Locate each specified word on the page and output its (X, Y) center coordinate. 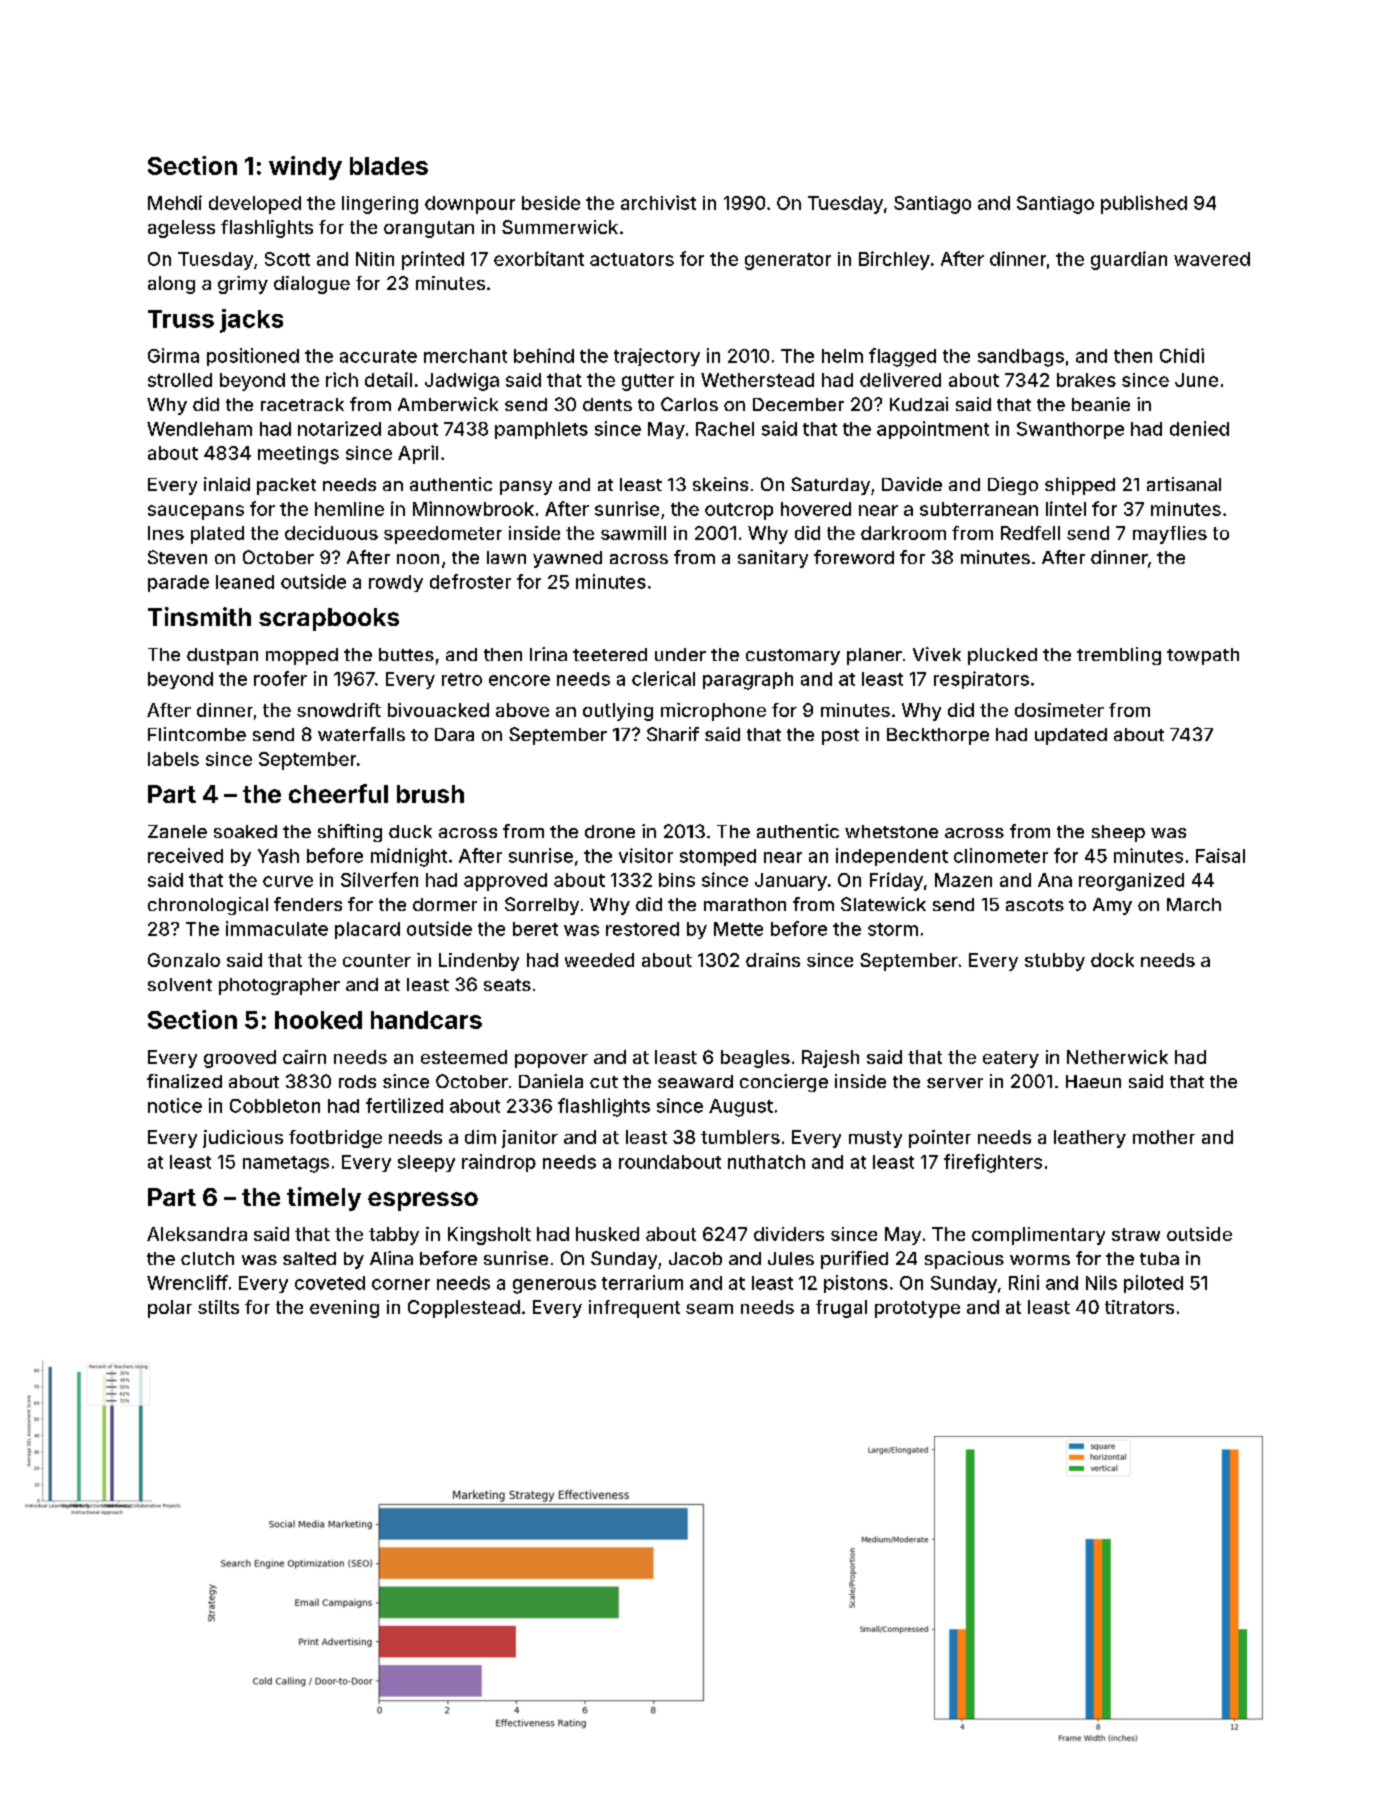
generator (788, 261)
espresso (423, 1201)
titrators (1139, 1307)
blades (389, 166)
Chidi (1182, 355)
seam (709, 1309)
